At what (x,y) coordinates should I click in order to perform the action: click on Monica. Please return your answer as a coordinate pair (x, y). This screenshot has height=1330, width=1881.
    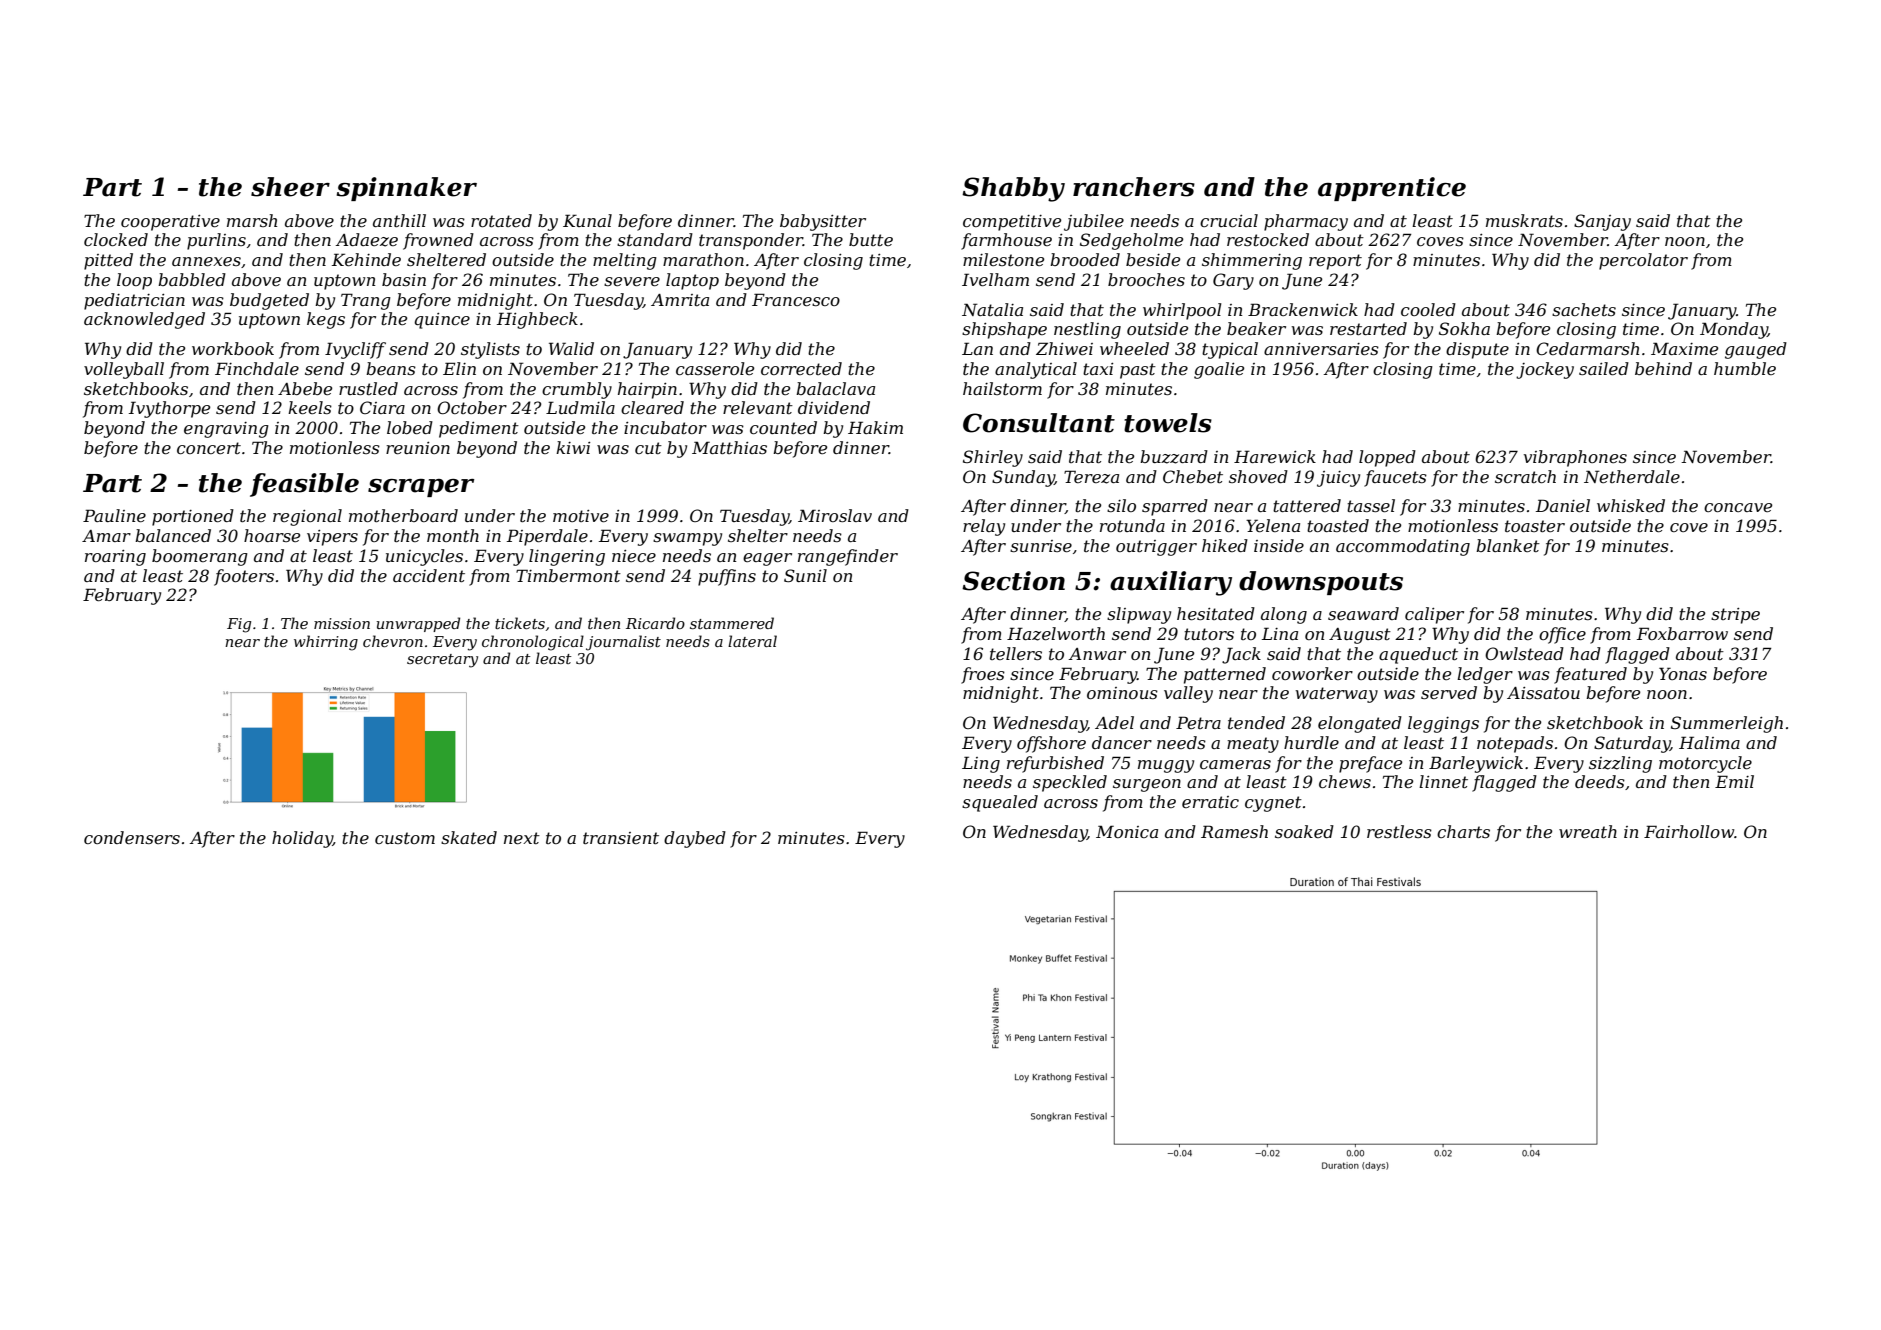
    Looking at the image, I should click on (1127, 831).
